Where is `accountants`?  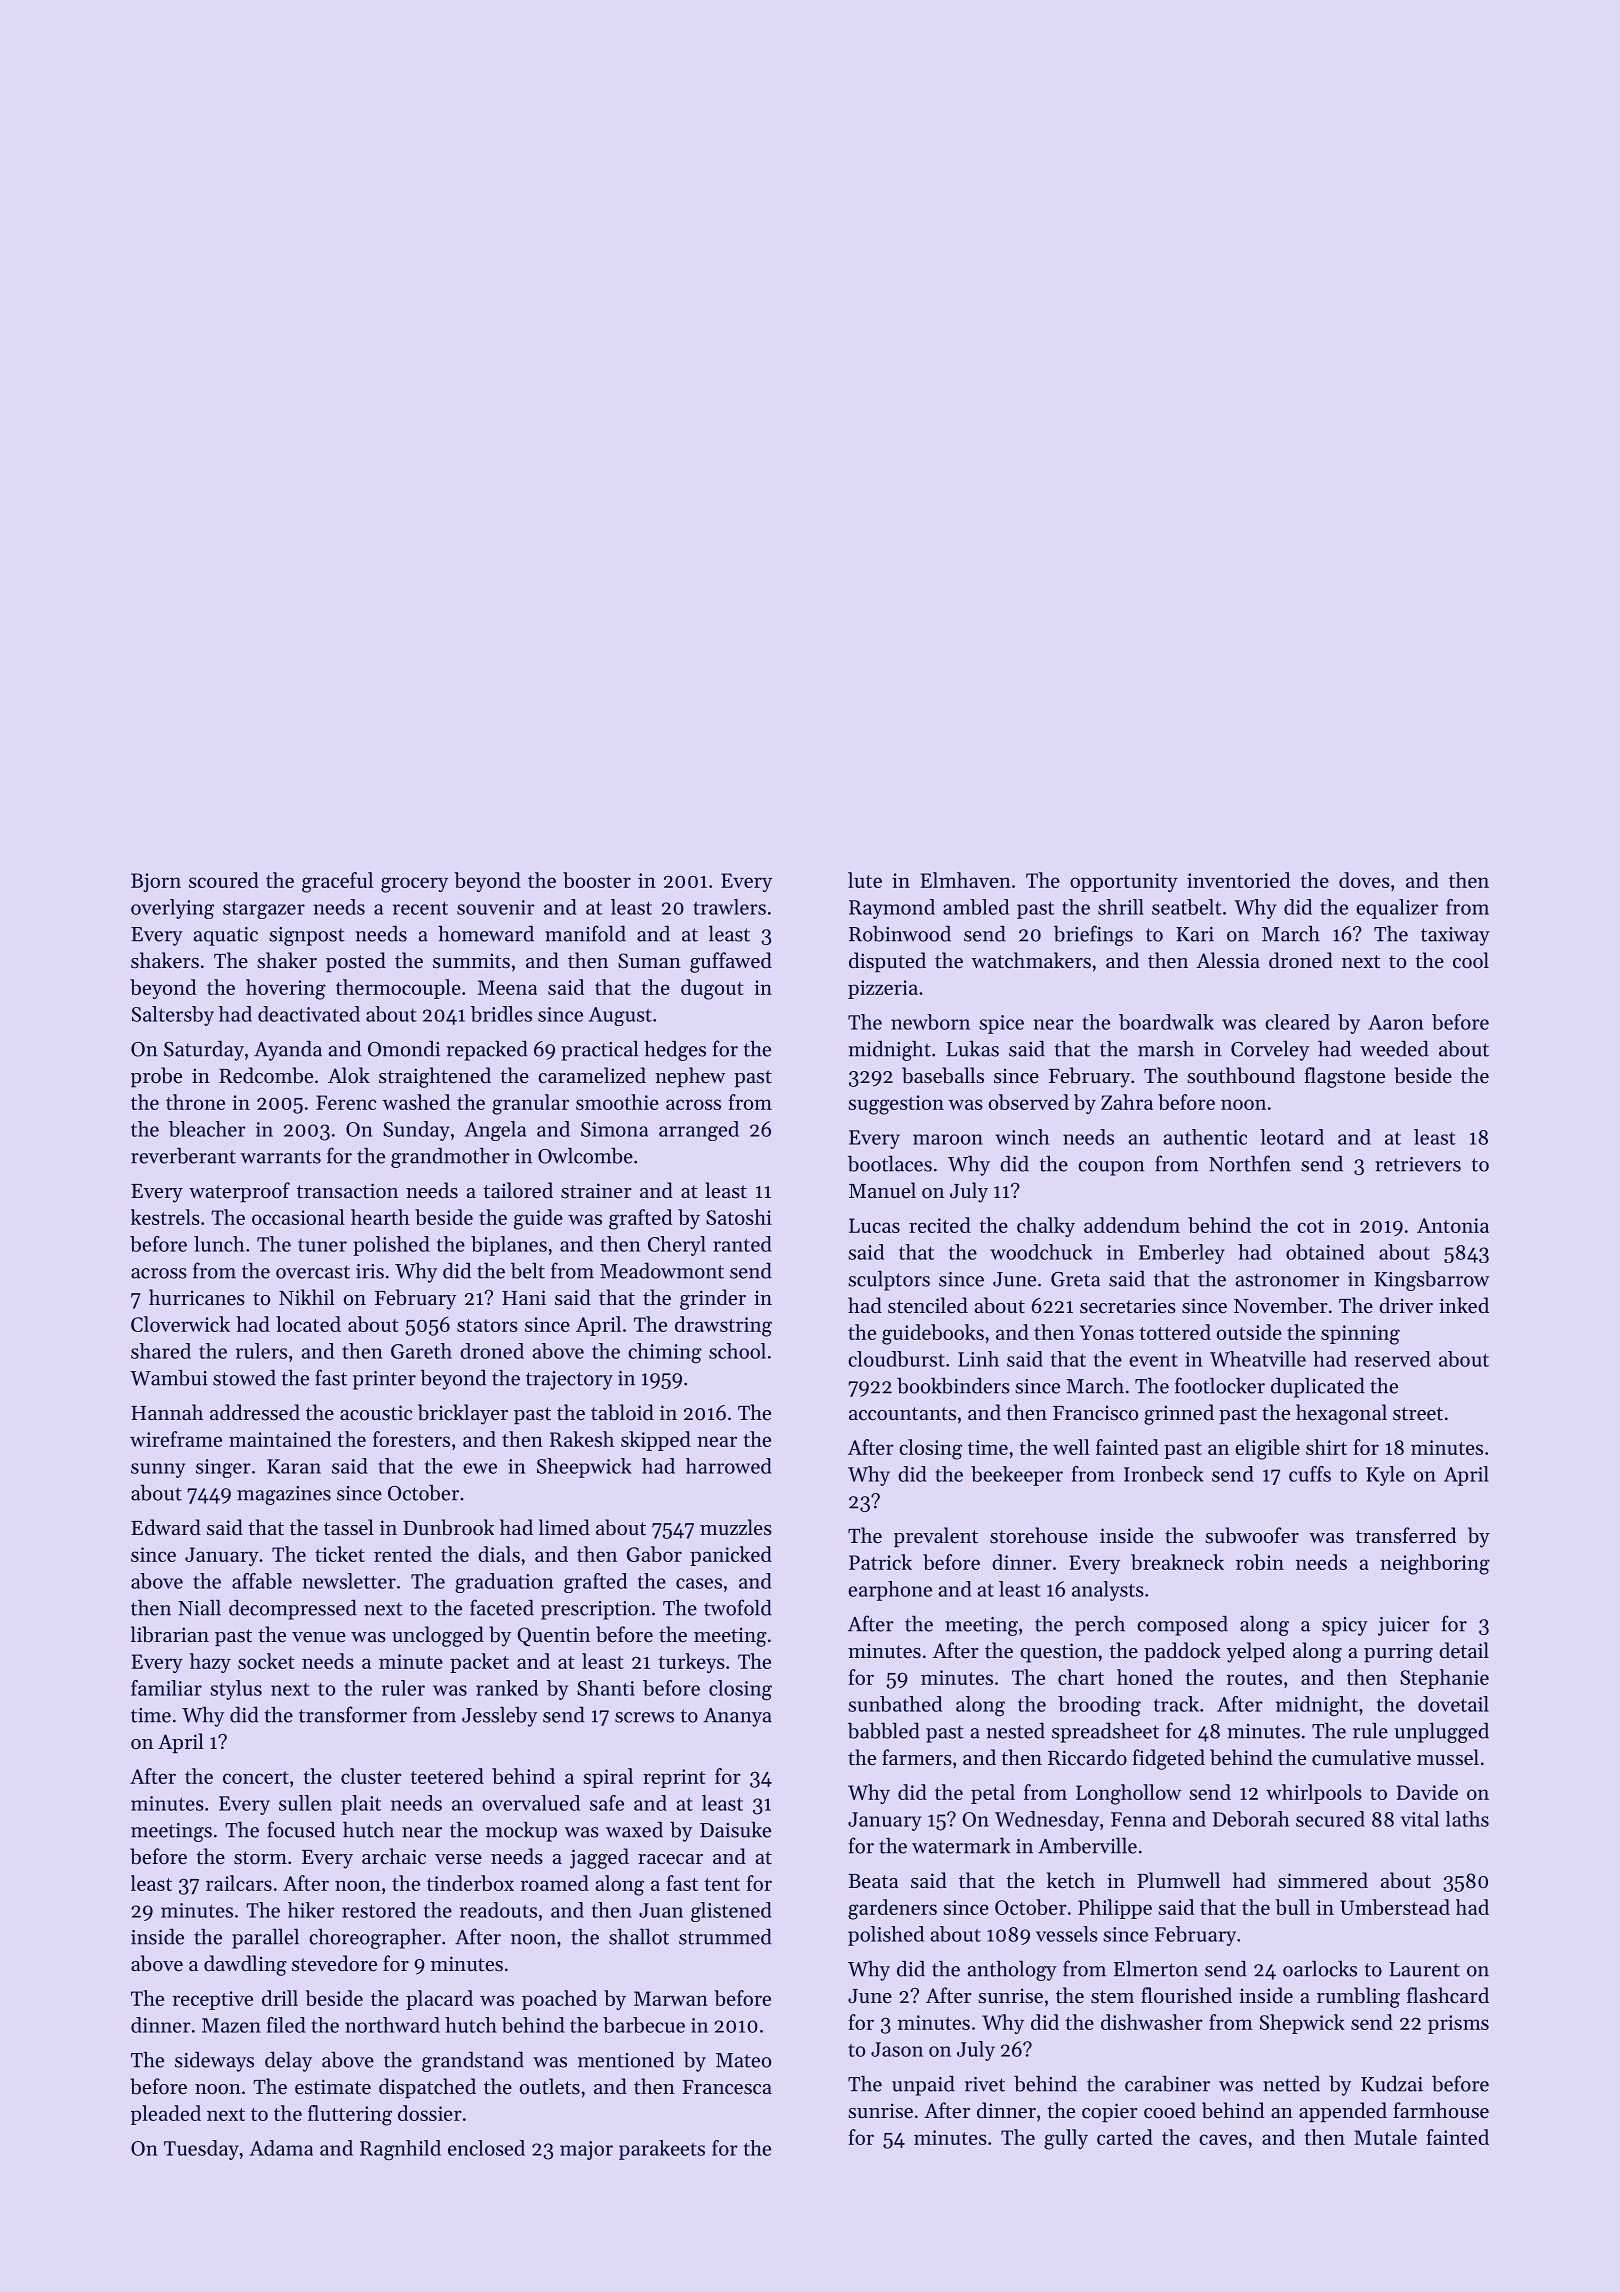
accountants is located at coordinates (902, 1414).
